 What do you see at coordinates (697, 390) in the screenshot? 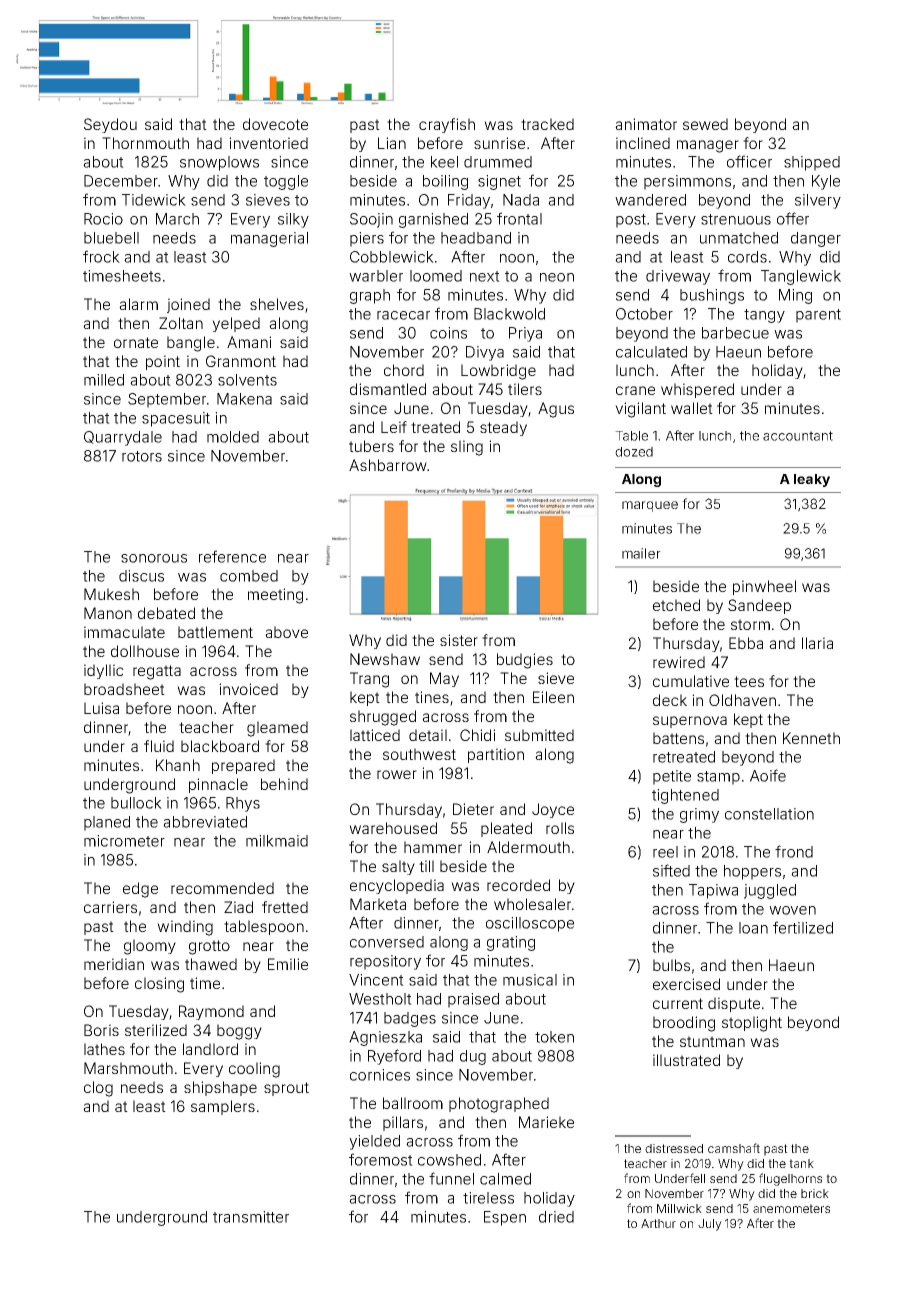
I see `whispered` at bounding box center [697, 390].
